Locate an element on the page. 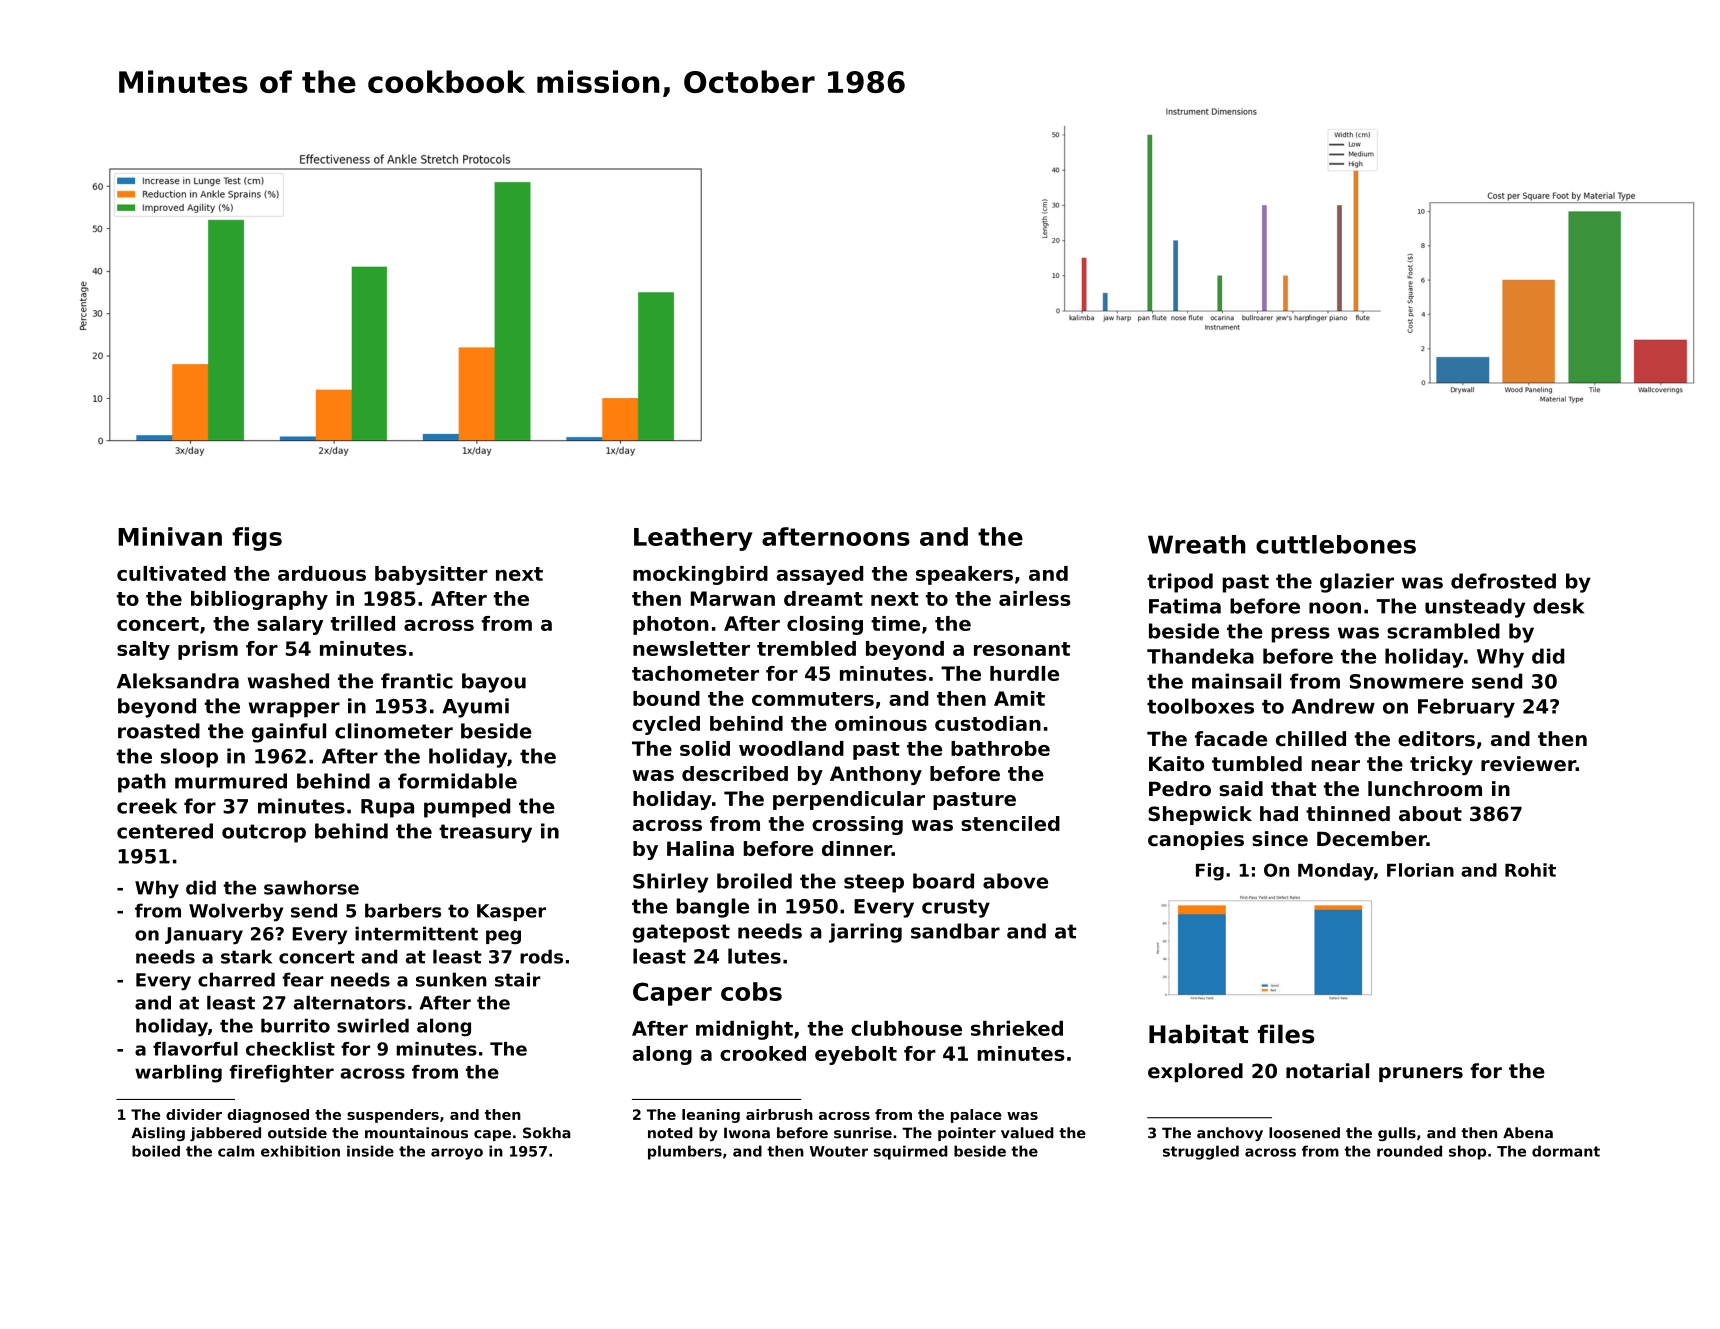 This image has height=1329, width=1720. shrieked is located at coordinates (1017, 1028).
